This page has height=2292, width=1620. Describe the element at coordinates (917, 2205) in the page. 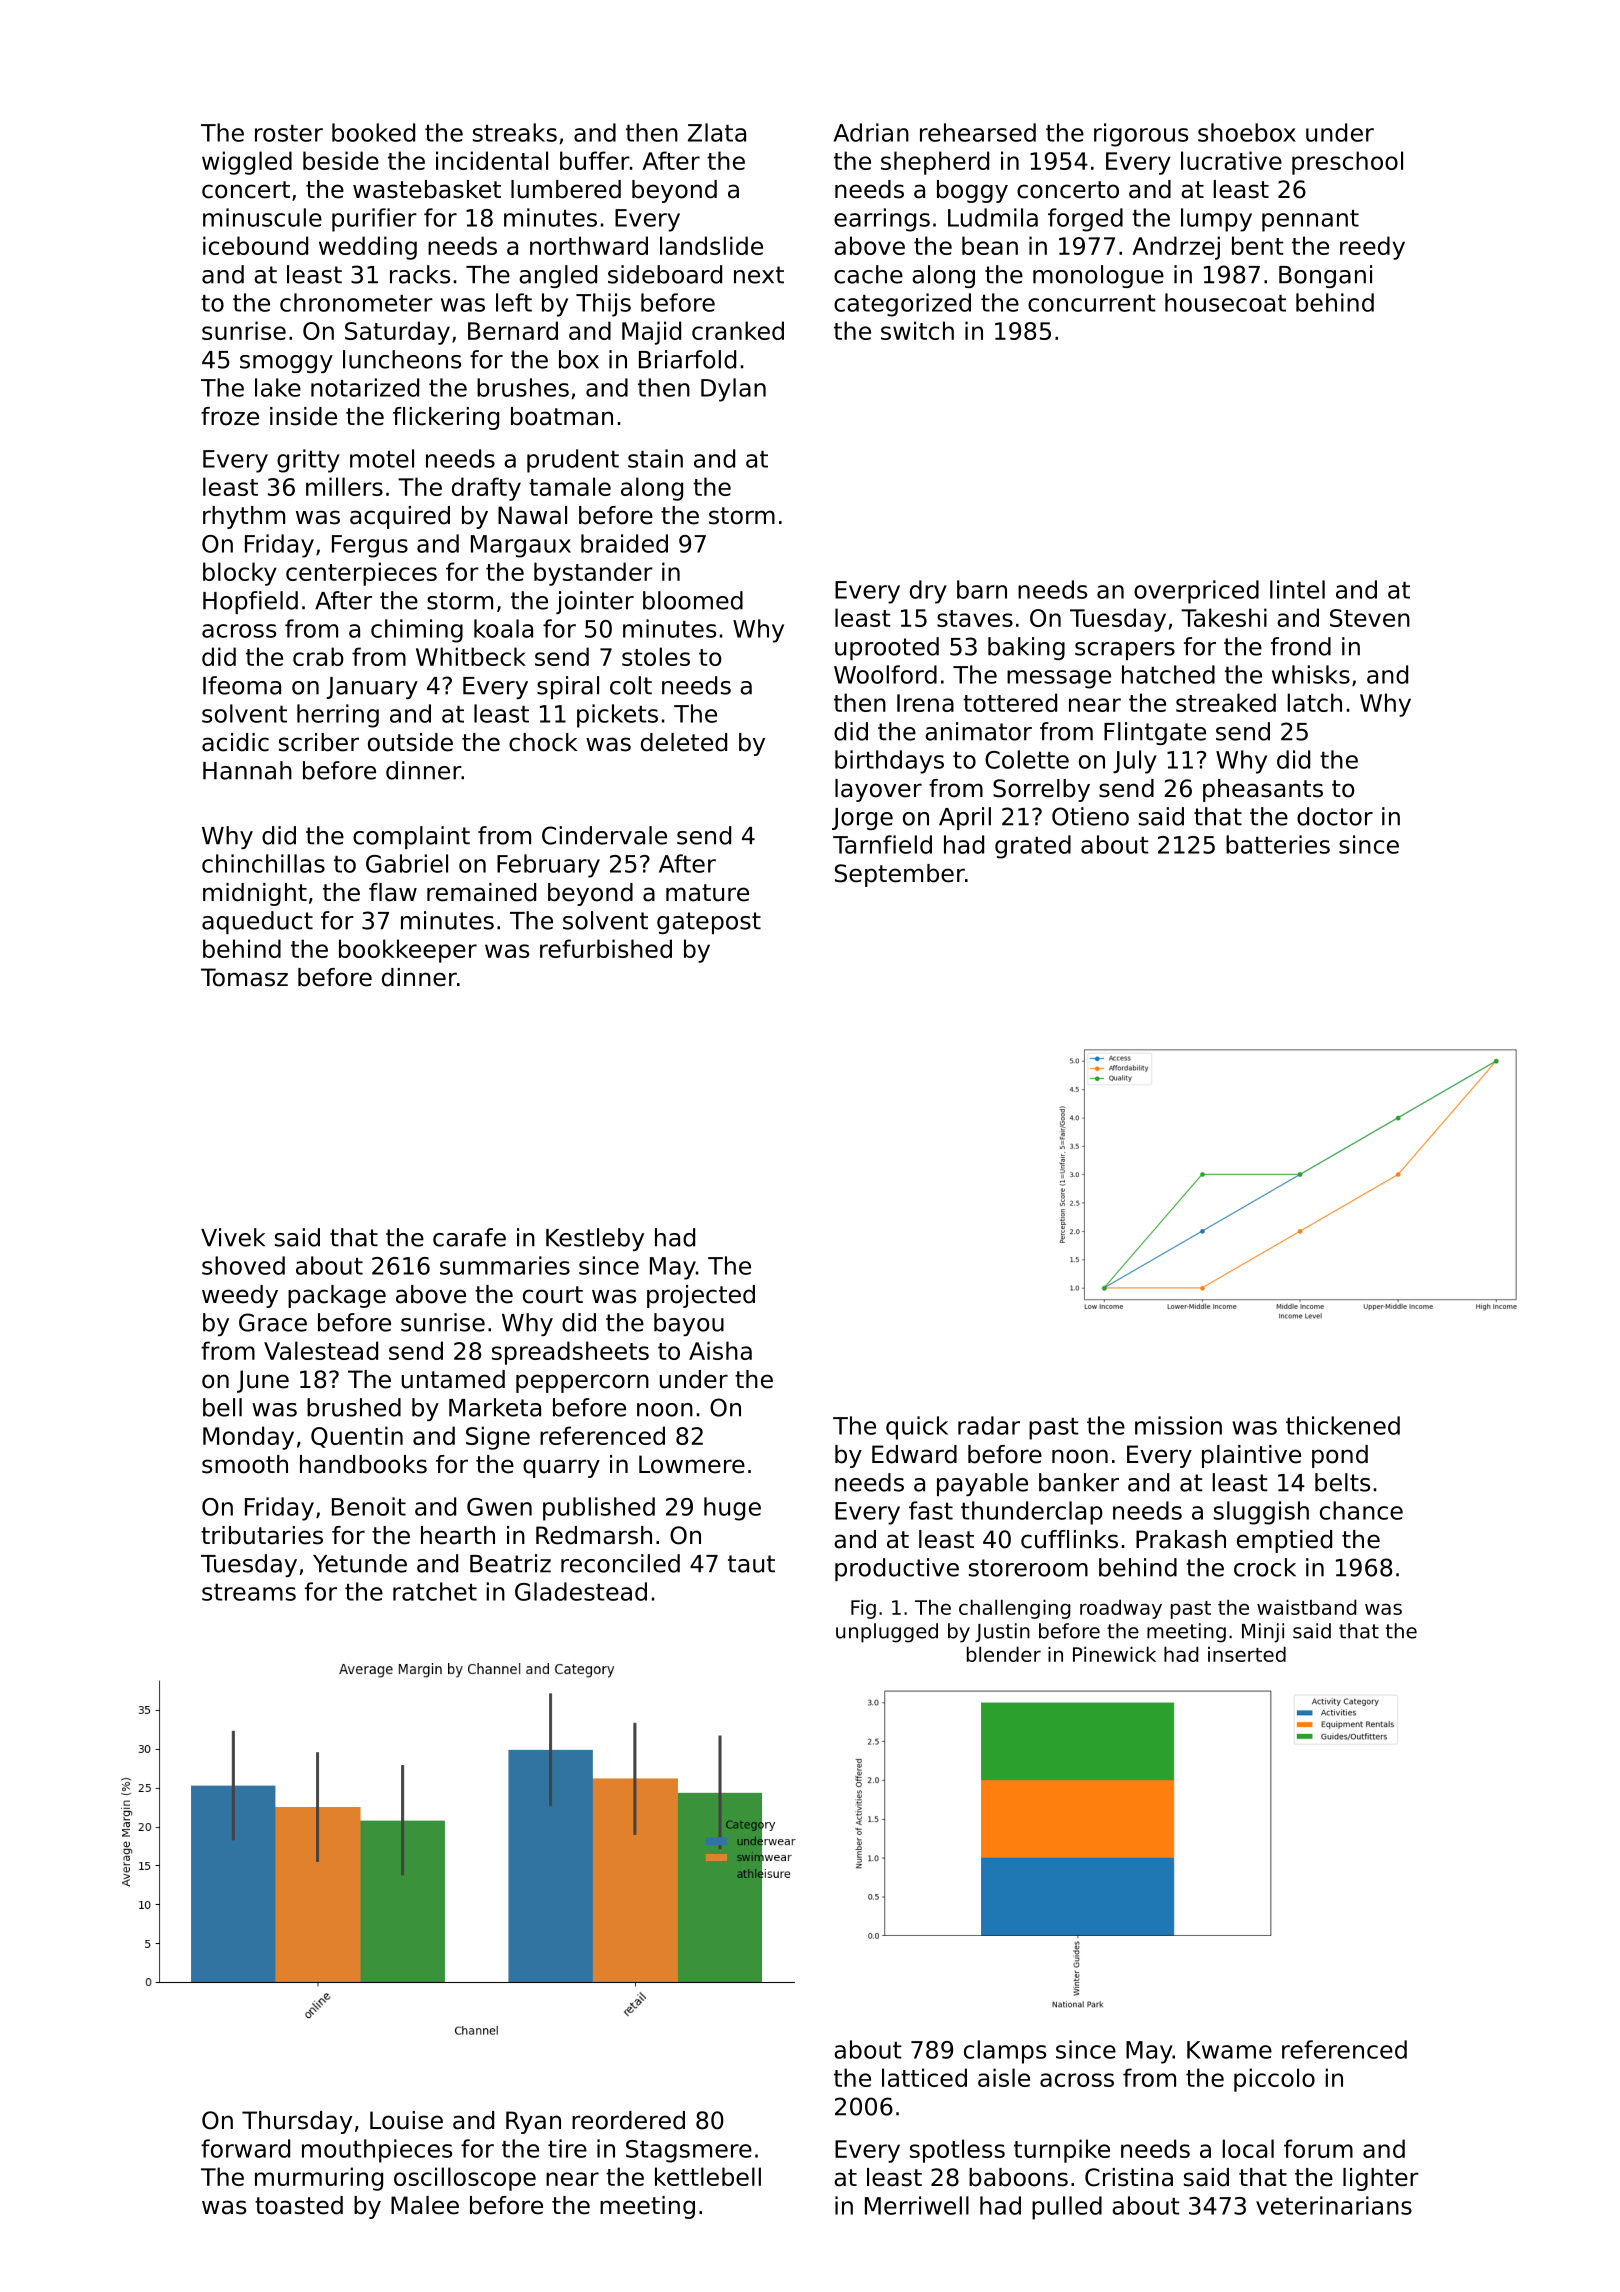

I see `Merriwell` at that location.
